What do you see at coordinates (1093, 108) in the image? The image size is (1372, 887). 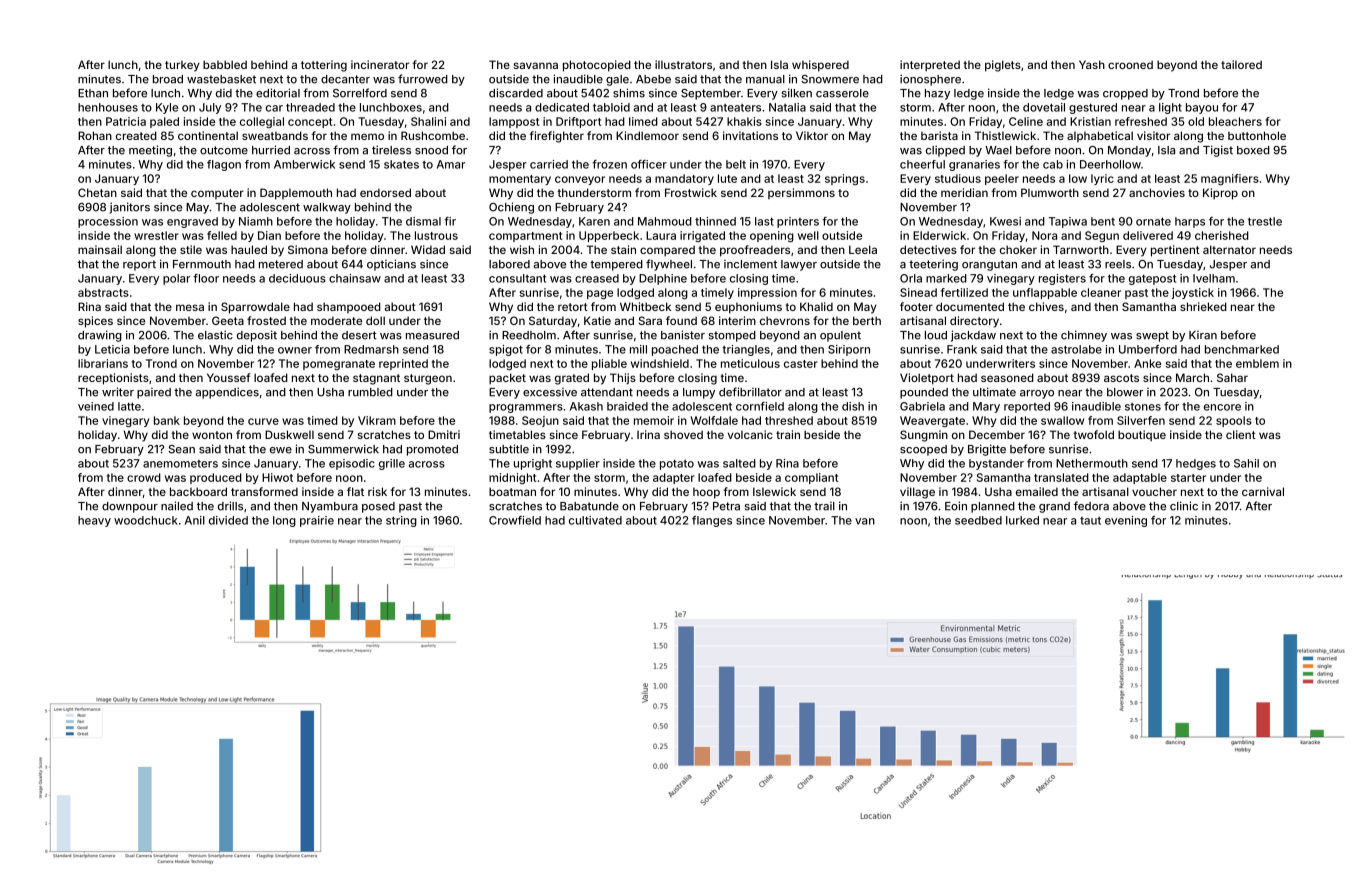 I see `gestured` at bounding box center [1093, 108].
